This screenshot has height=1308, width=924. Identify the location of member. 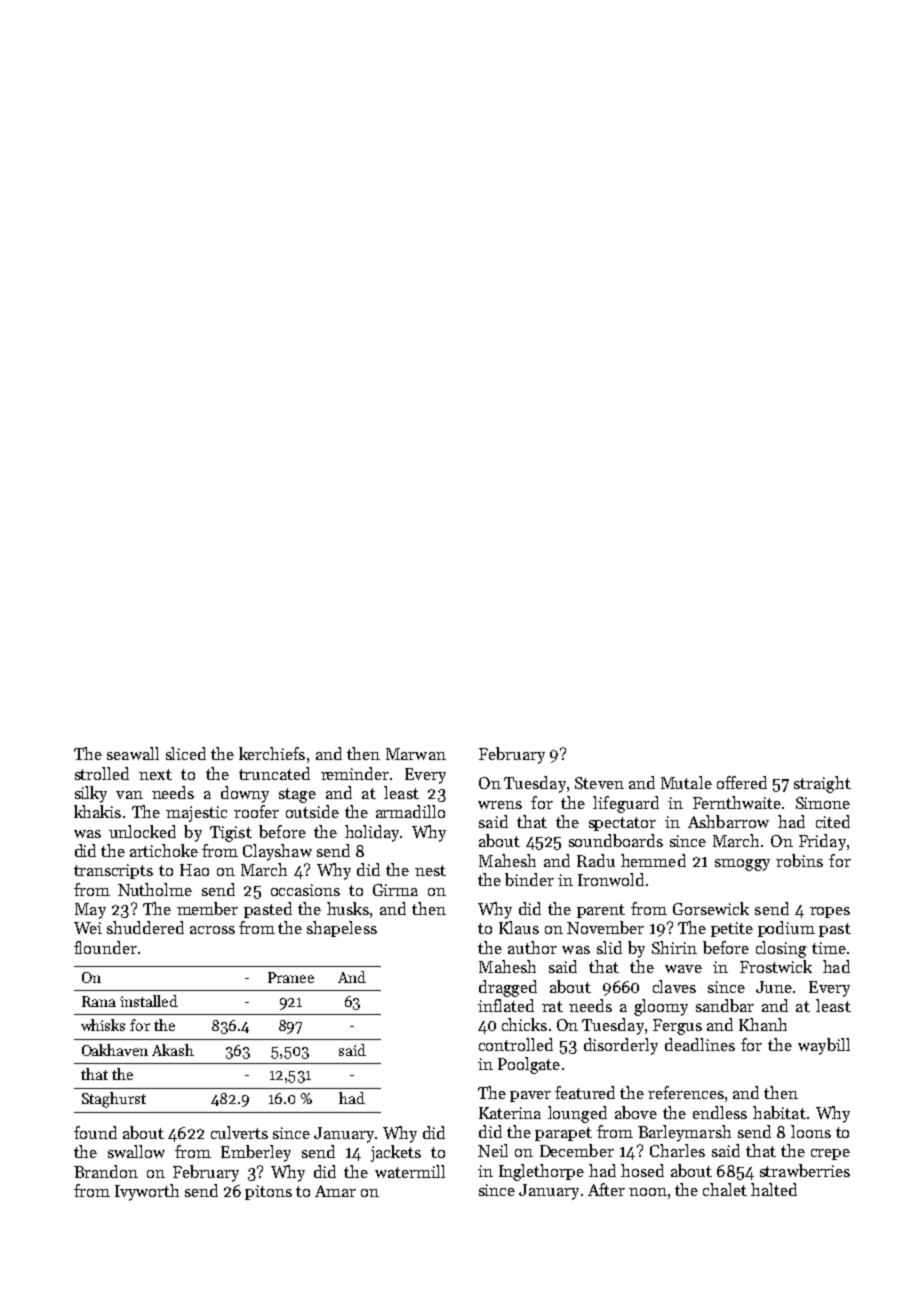
(207, 908).
